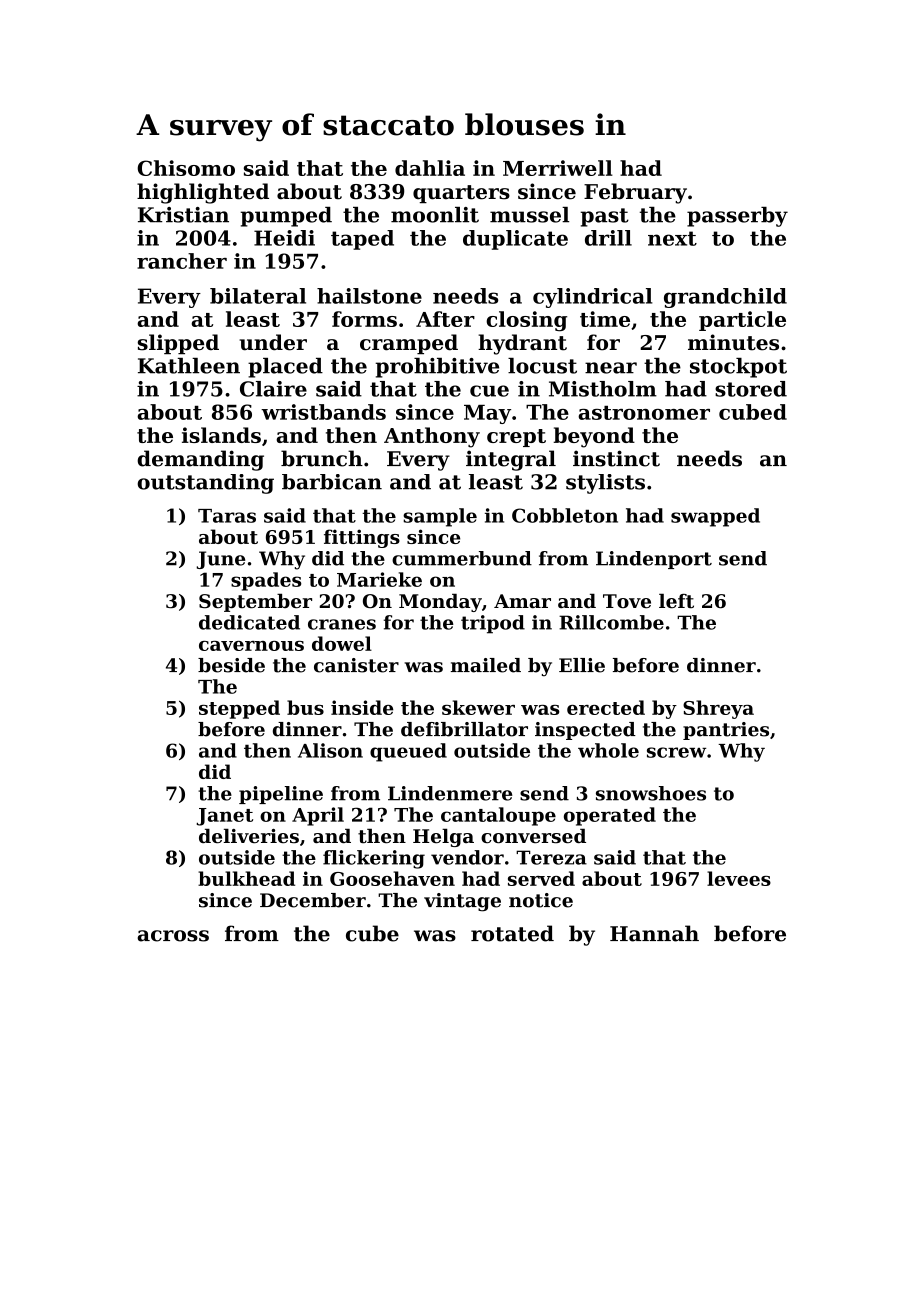 The image size is (924, 1311). I want to click on levees, so click(739, 878).
